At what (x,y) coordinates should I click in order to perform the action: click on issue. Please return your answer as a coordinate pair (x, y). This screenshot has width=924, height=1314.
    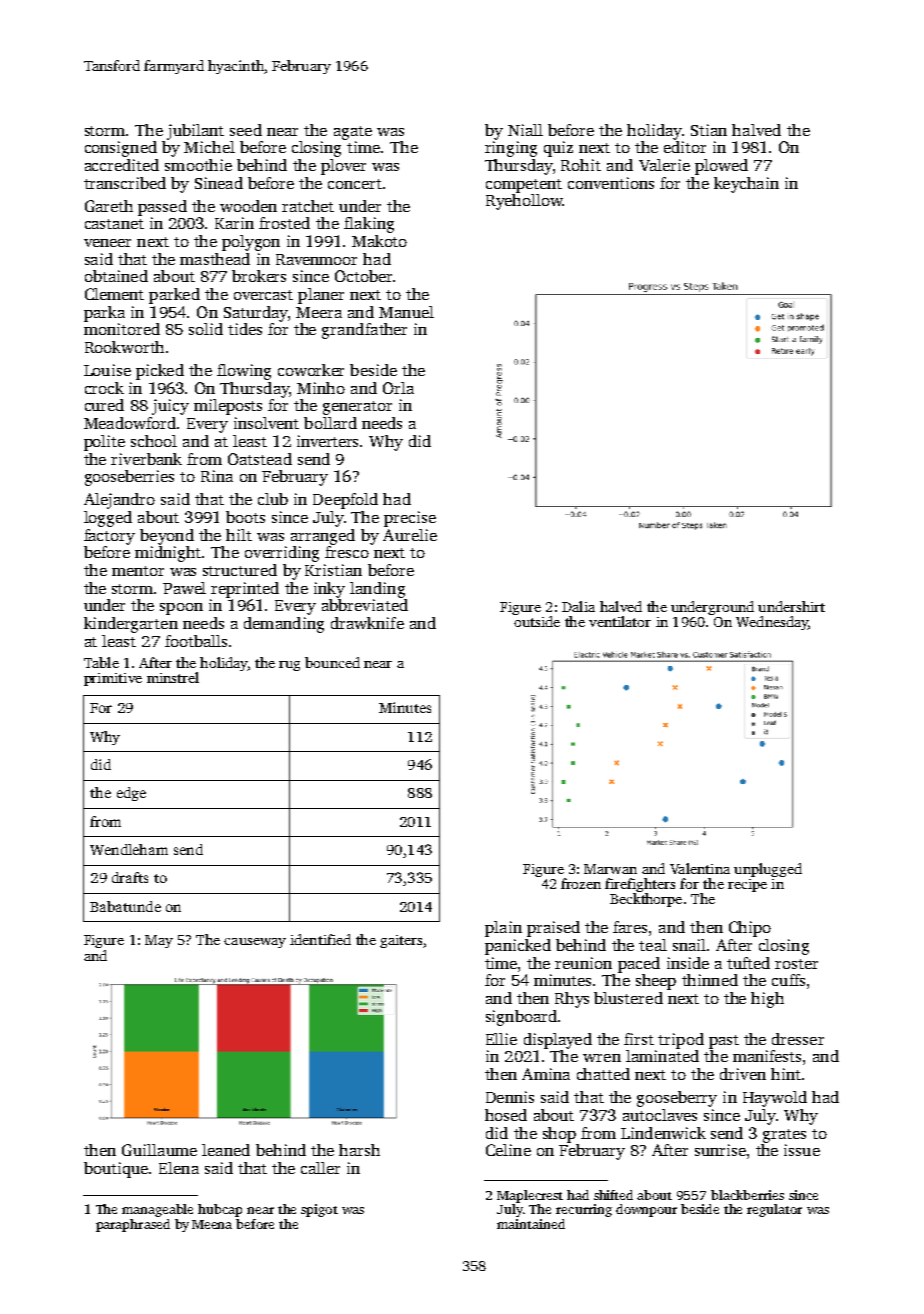
    Looking at the image, I should click on (802, 1150).
